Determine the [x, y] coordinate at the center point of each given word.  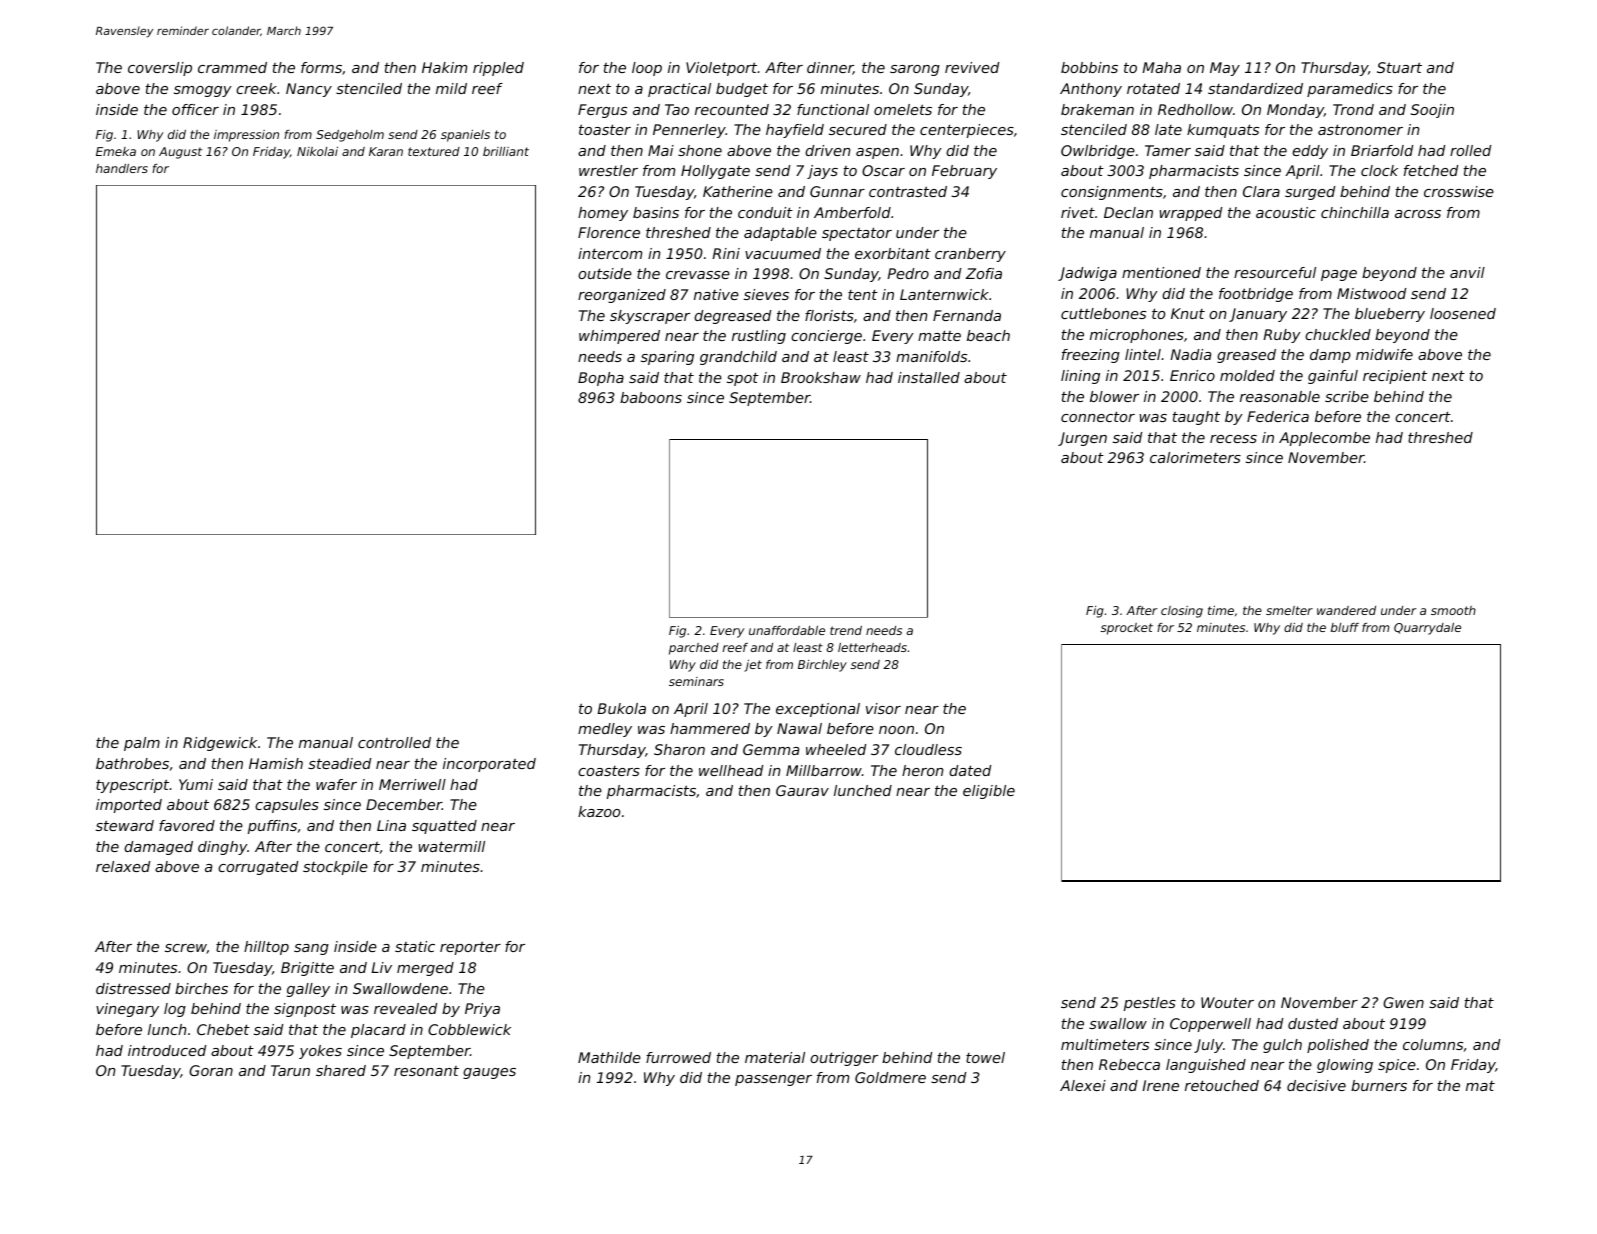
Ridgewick [220, 744]
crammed [232, 67]
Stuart [1399, 67]
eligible [989, 792]
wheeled [836, 749]
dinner [830, 68]
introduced [167, 1050]
